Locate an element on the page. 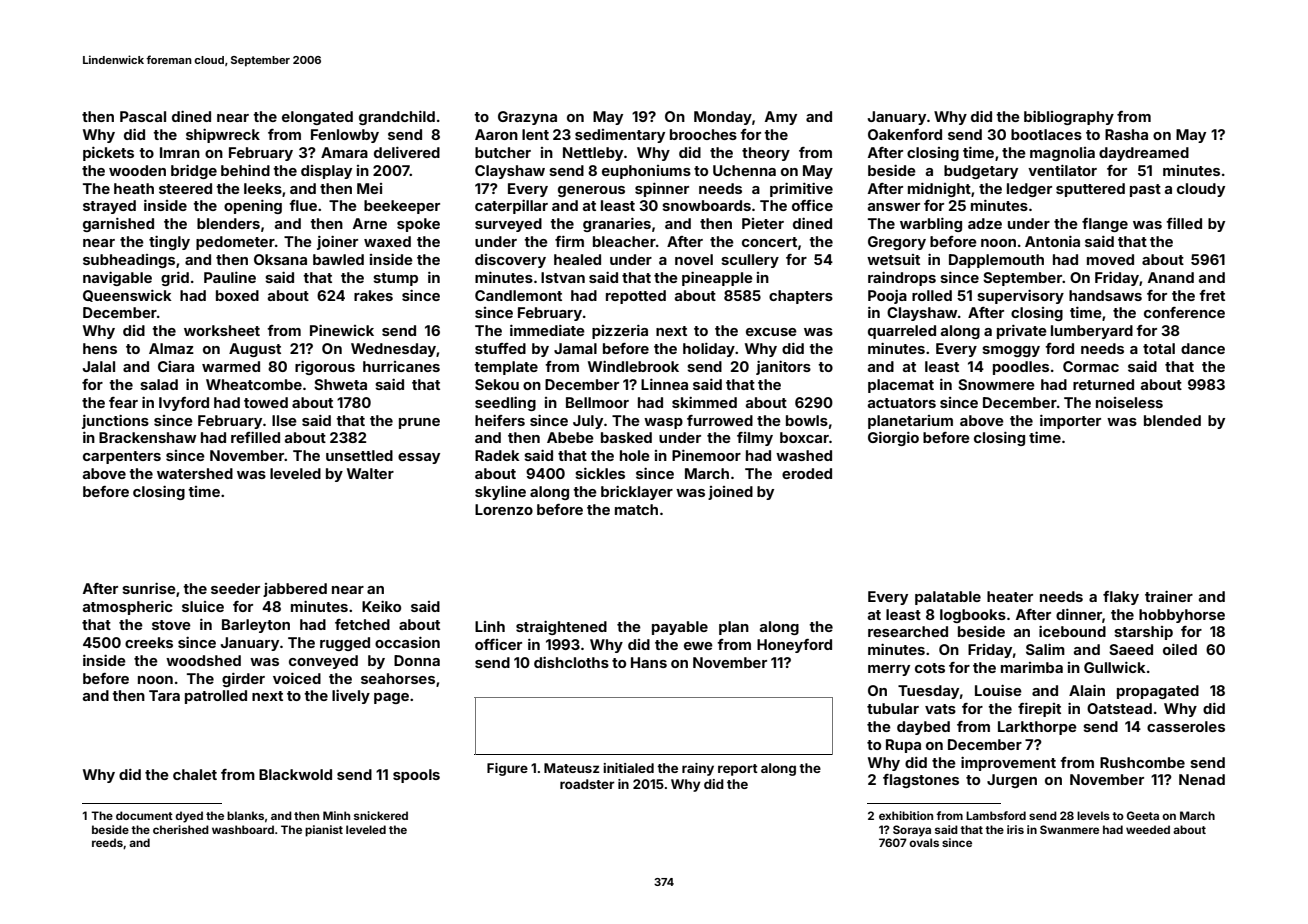 This page has width=1308, height=924. junctions is located at coordinates (115, 422).
